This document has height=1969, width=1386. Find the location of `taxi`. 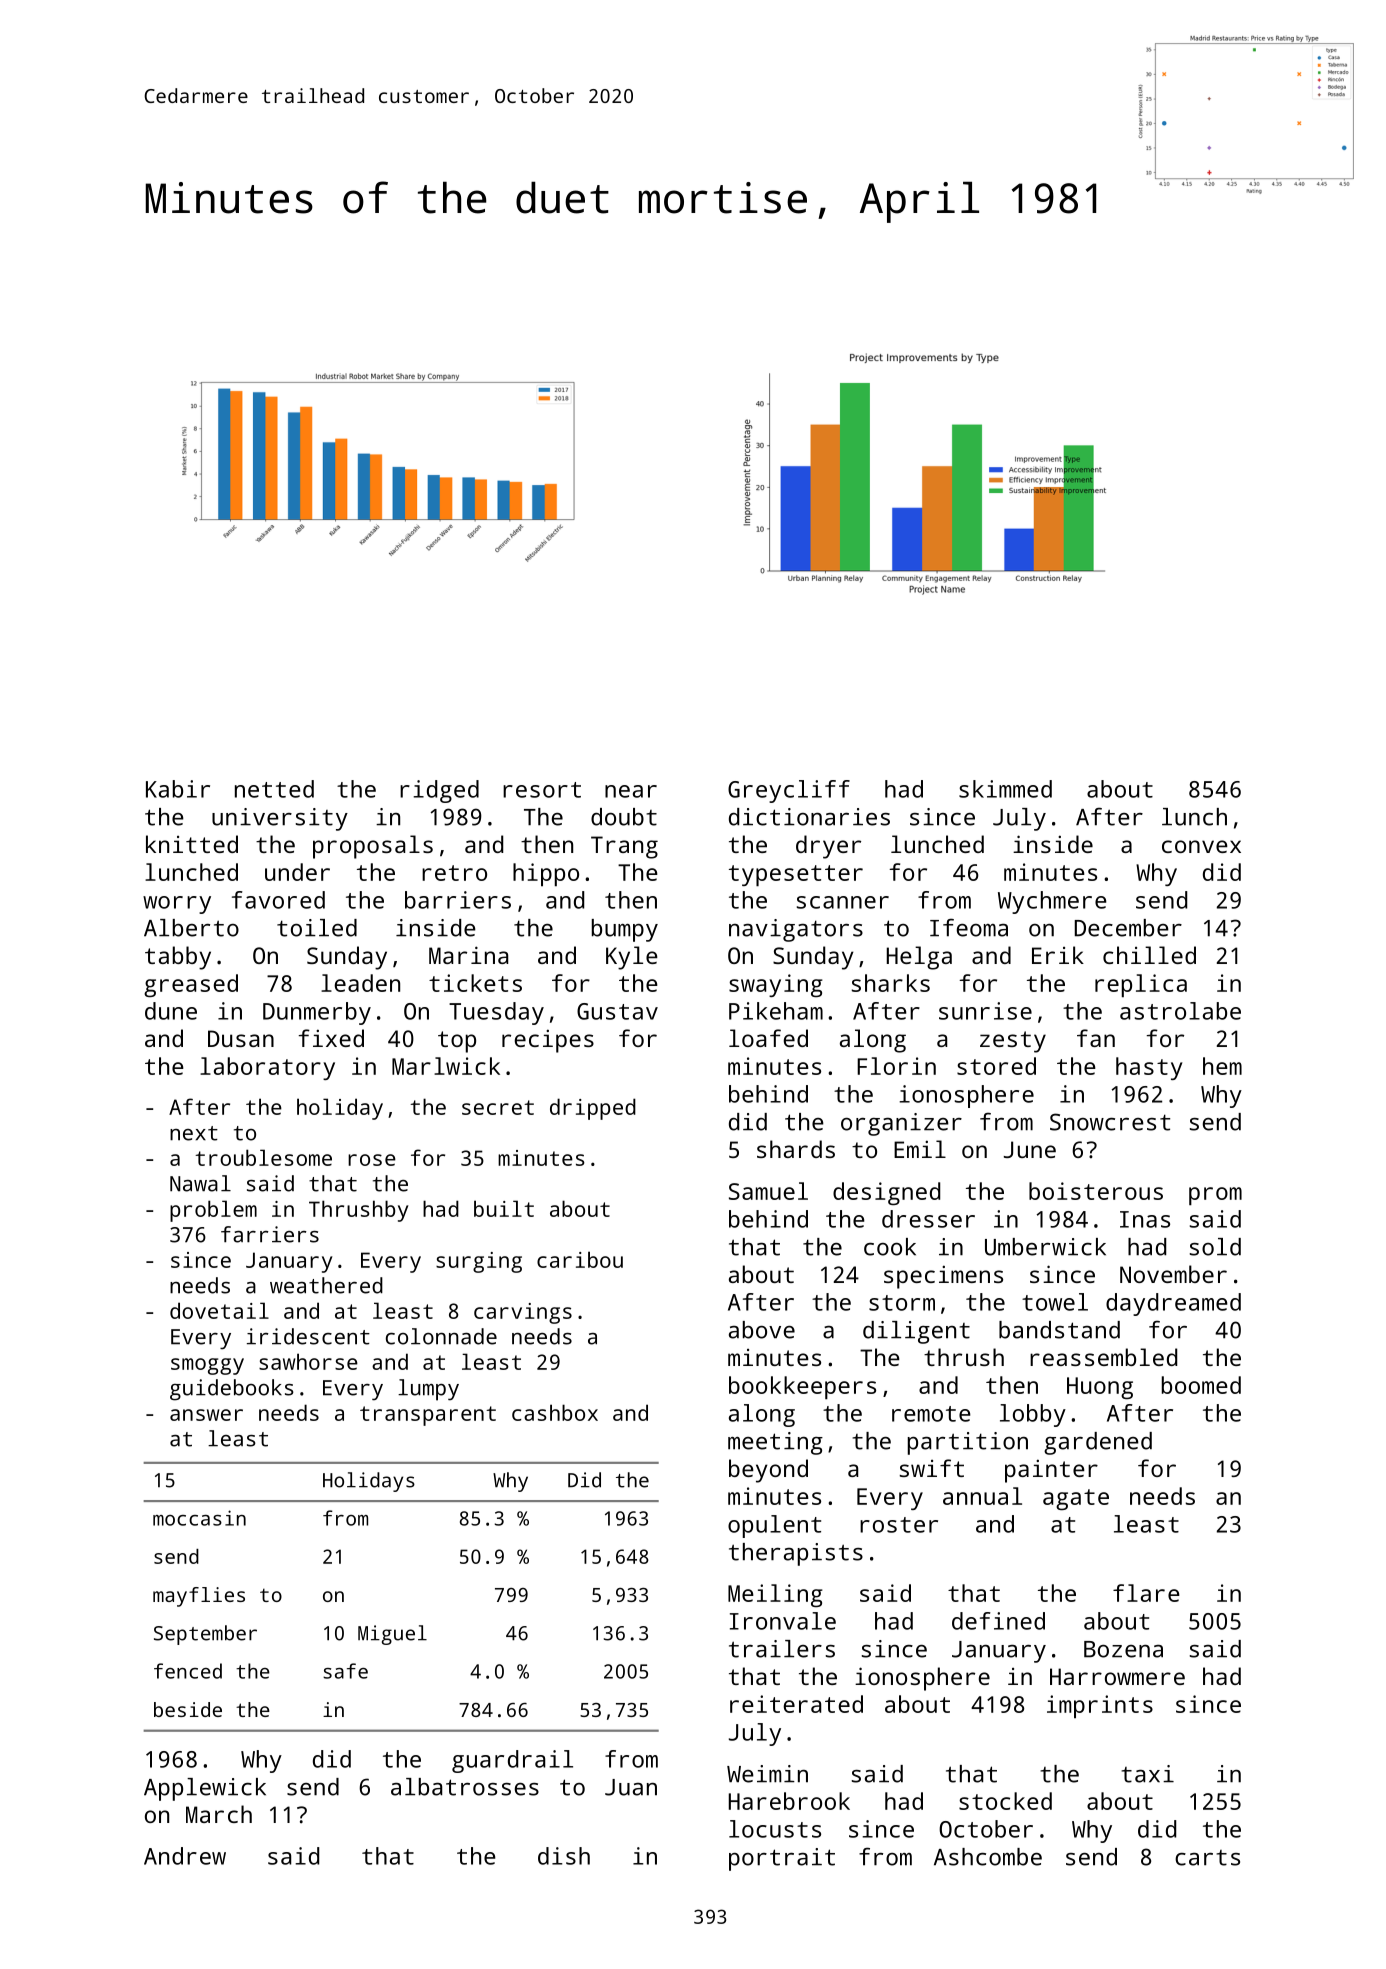

taxi is located at coordinates (1147, 1774).
